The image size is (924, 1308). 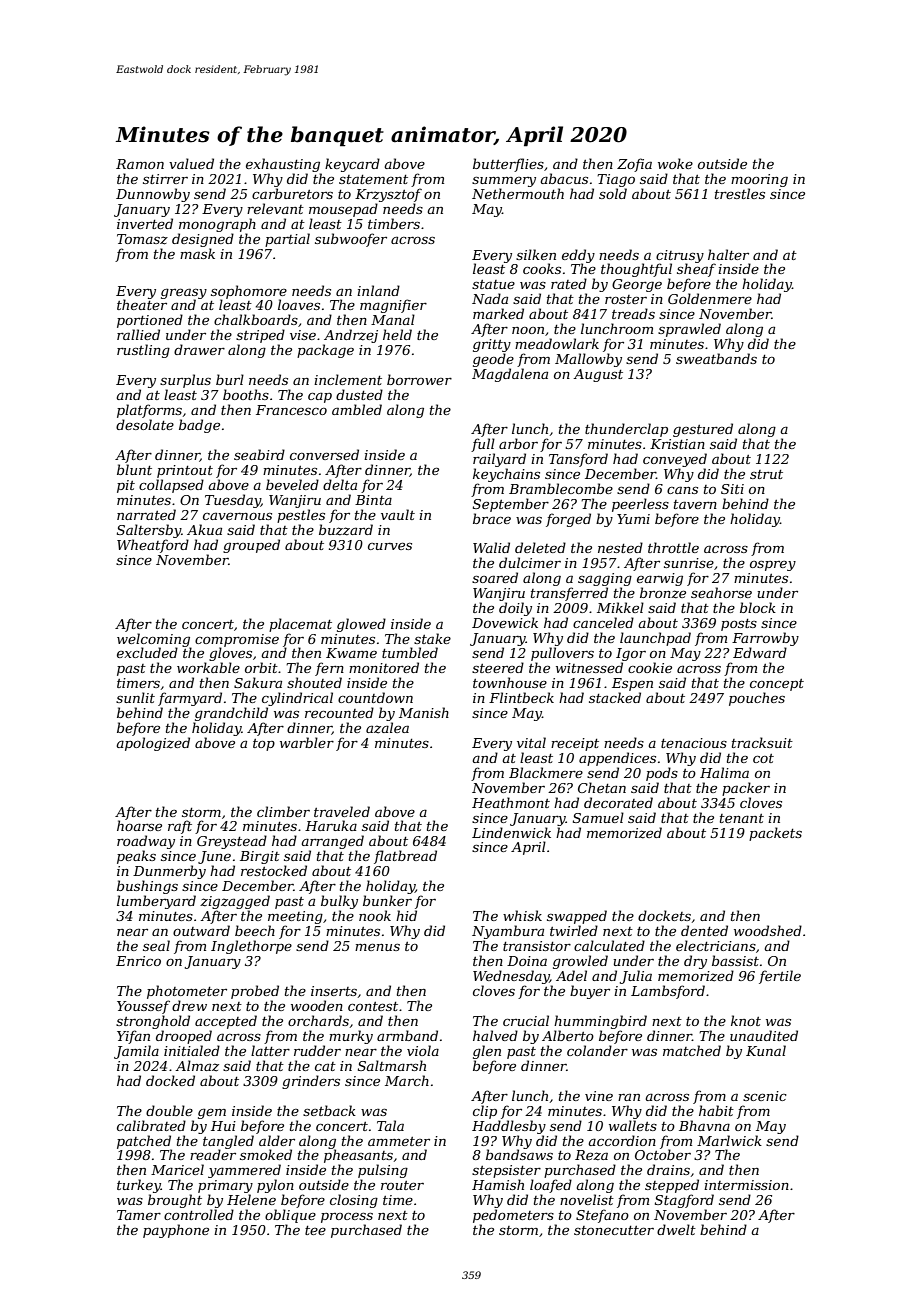 I want to click on sweatbands, so click(x=716, y=358).
